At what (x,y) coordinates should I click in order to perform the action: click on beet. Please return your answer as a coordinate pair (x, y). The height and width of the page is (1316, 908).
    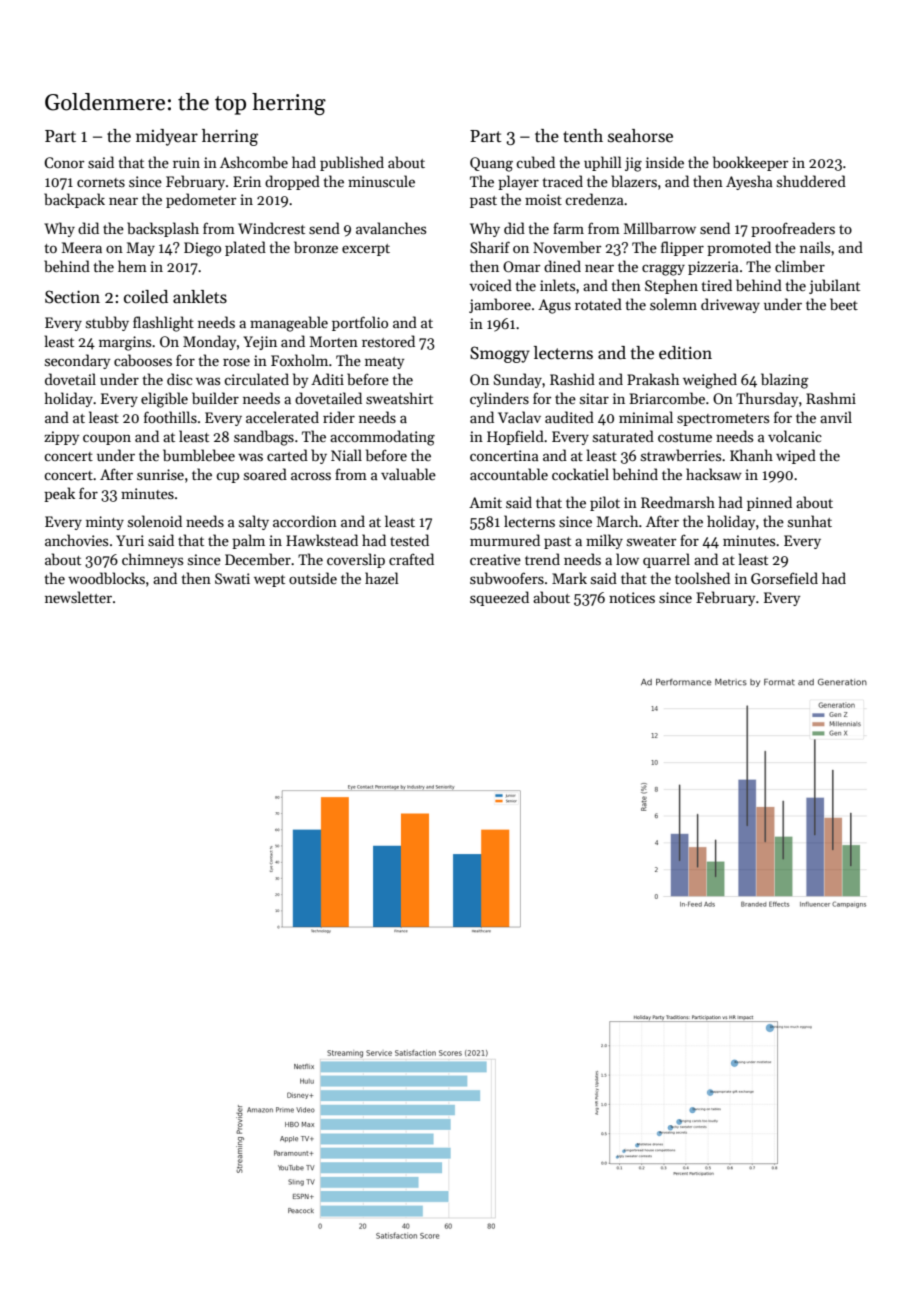
    Looking at the image, I should click on (844, 304).
